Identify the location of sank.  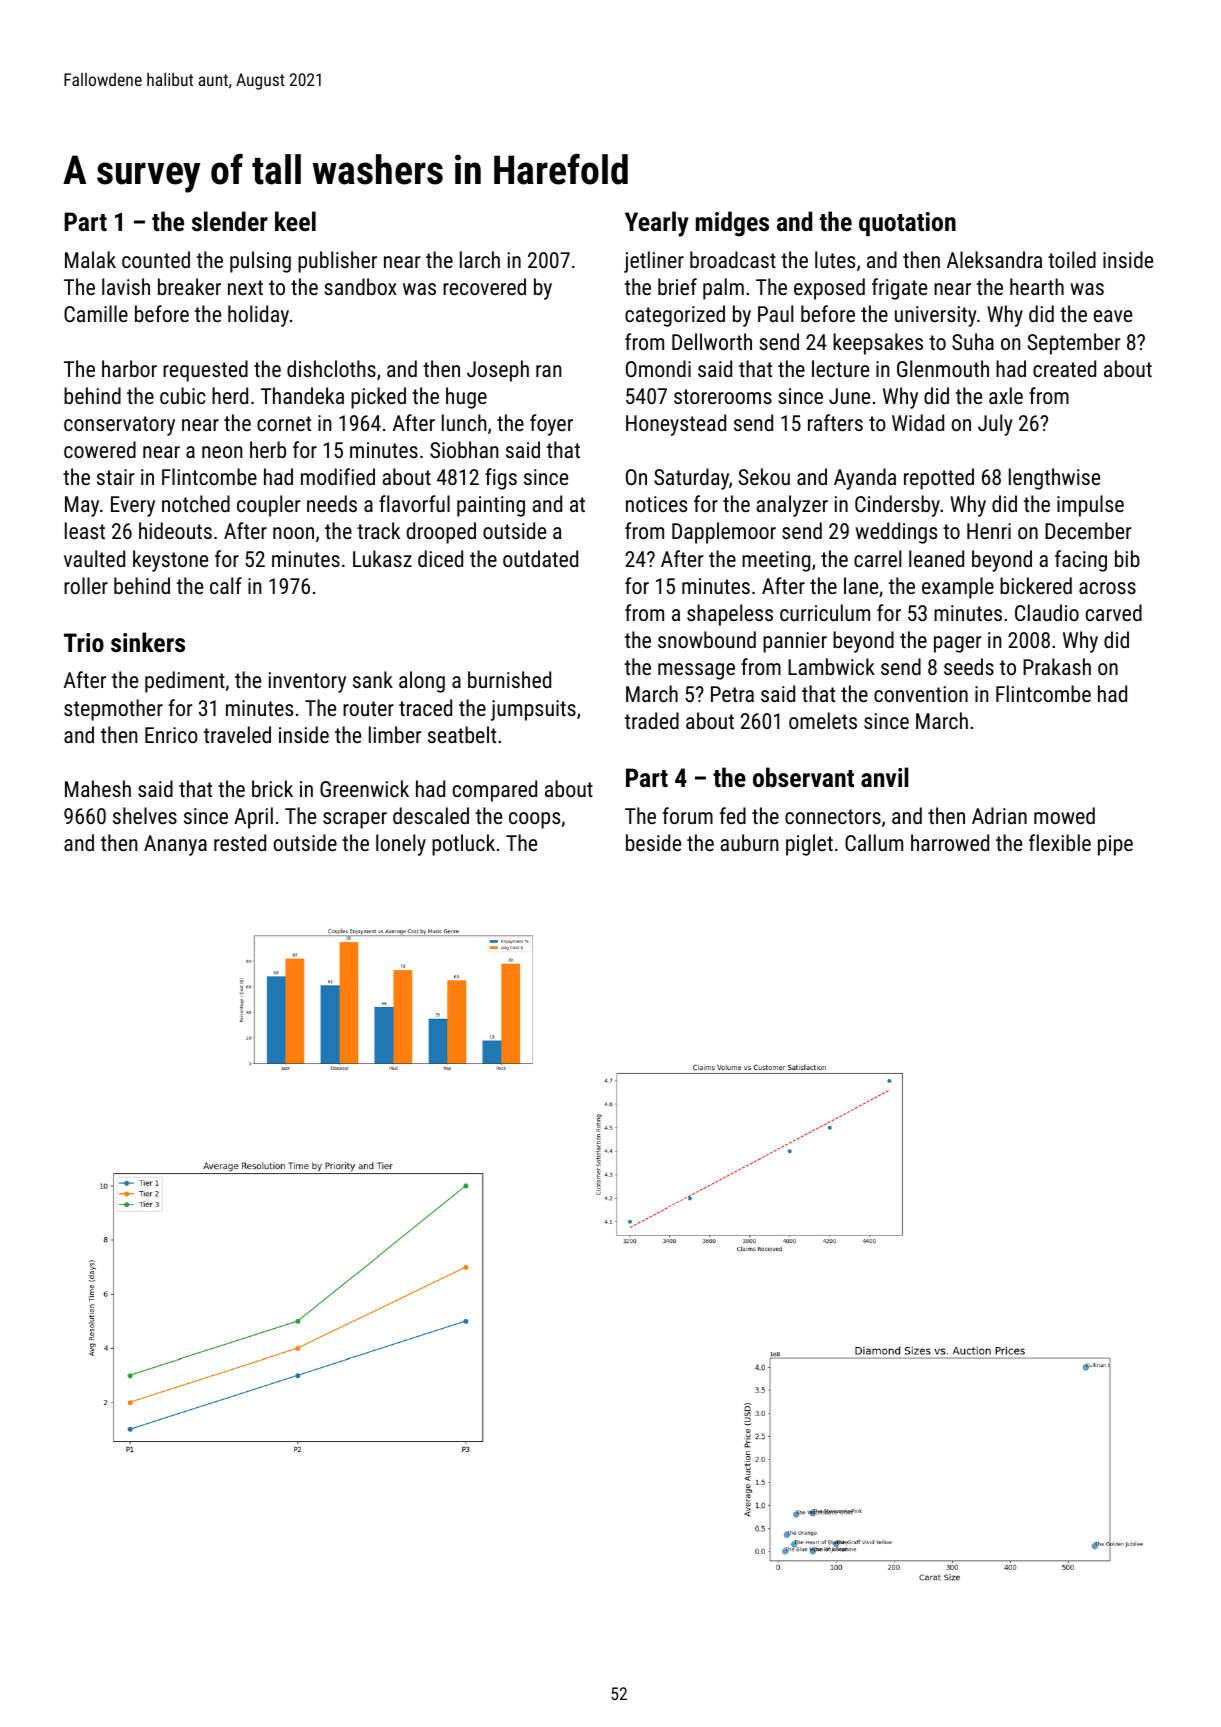
(373, 679).
